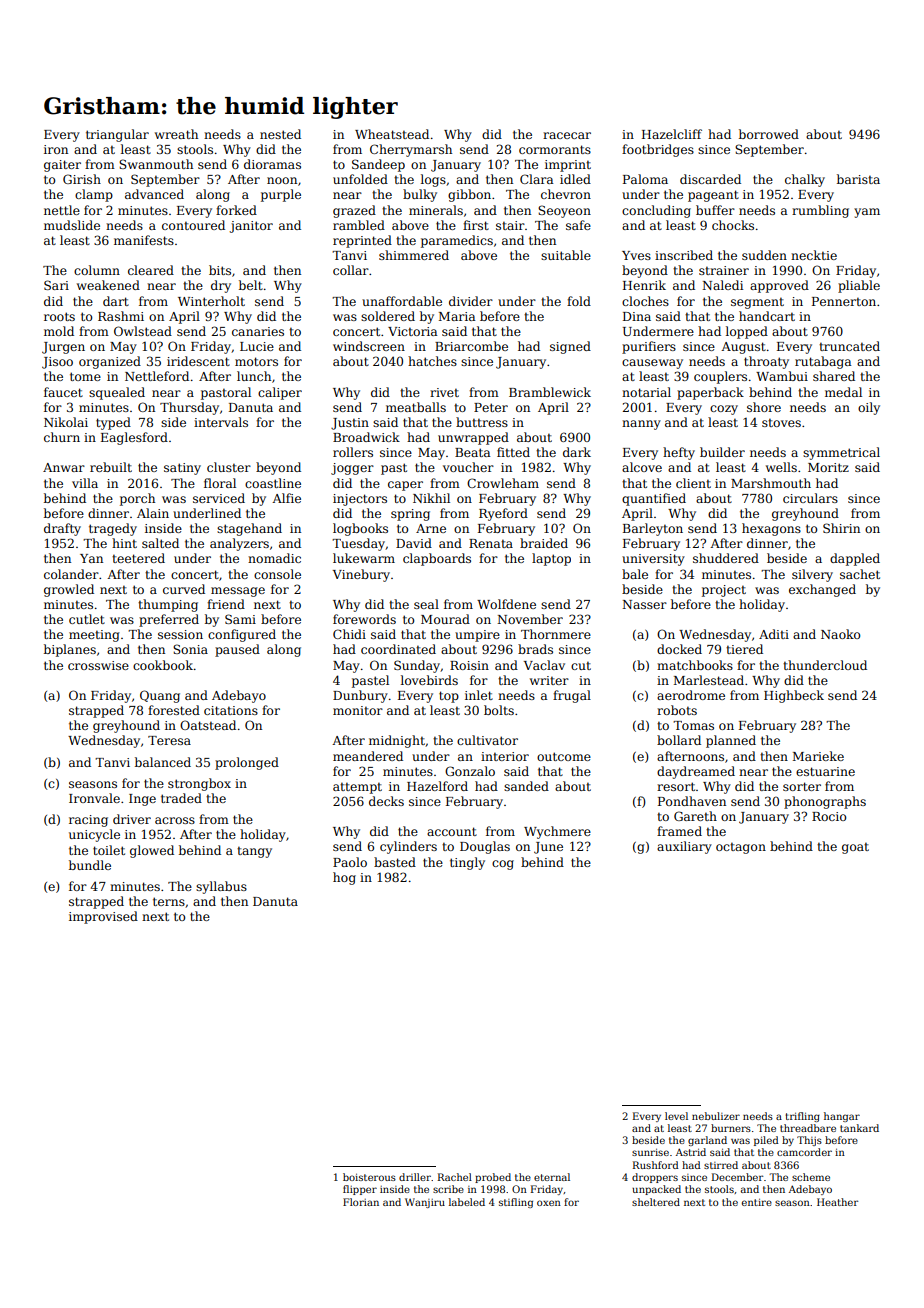 The image size is (924, 1308). What do you see at coordinates (117, 135) in the document?
I see `triangular` at bounding box center [117, 135].
